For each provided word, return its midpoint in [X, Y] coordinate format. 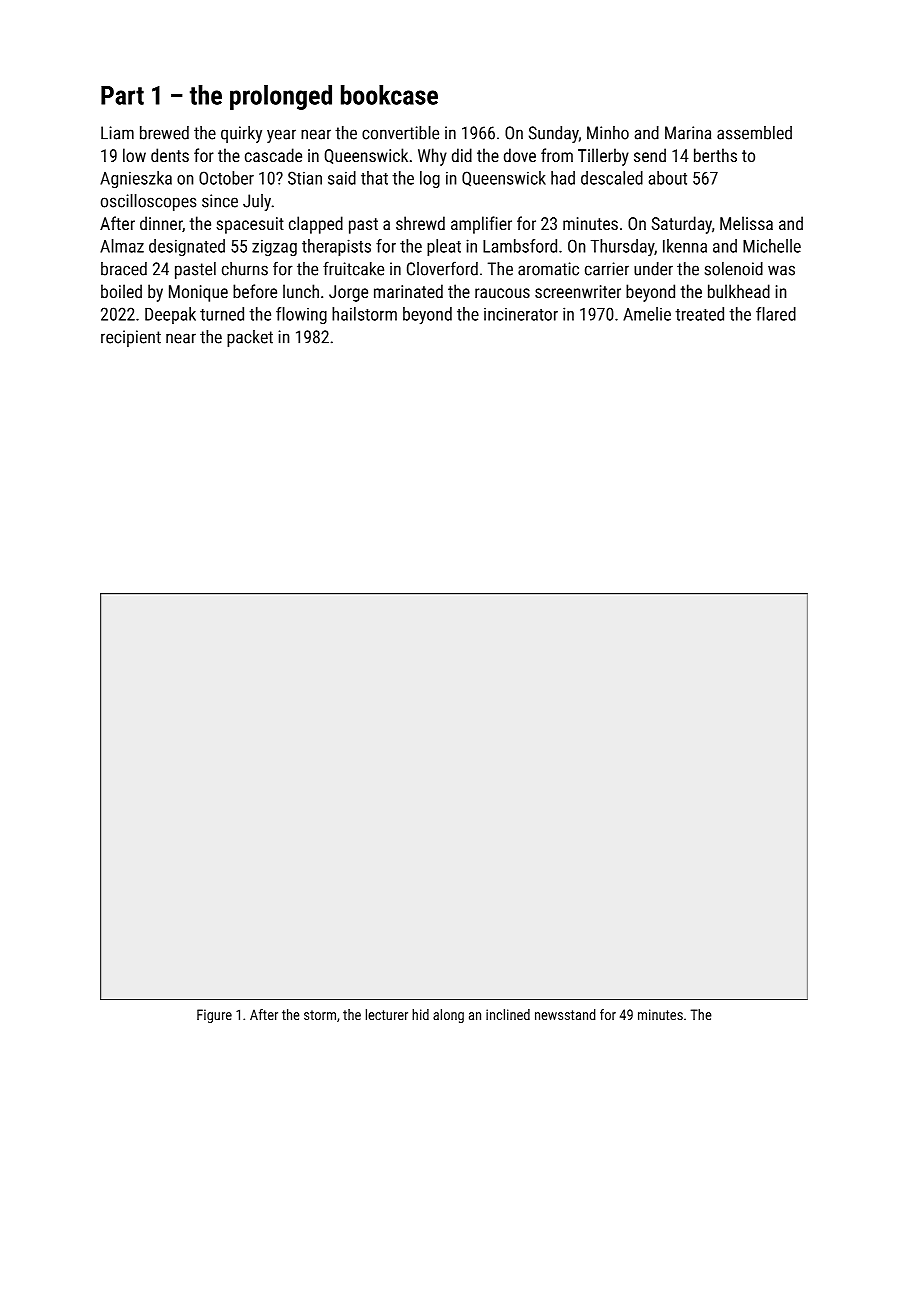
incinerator [521, 314]
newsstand [565, 1014]
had [563, 178]
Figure [214, 1016]
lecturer [387, 1014]
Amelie [647, 314]
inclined [508, 1014]
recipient [131, 338]
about [668, 178]
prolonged [281, 97]
